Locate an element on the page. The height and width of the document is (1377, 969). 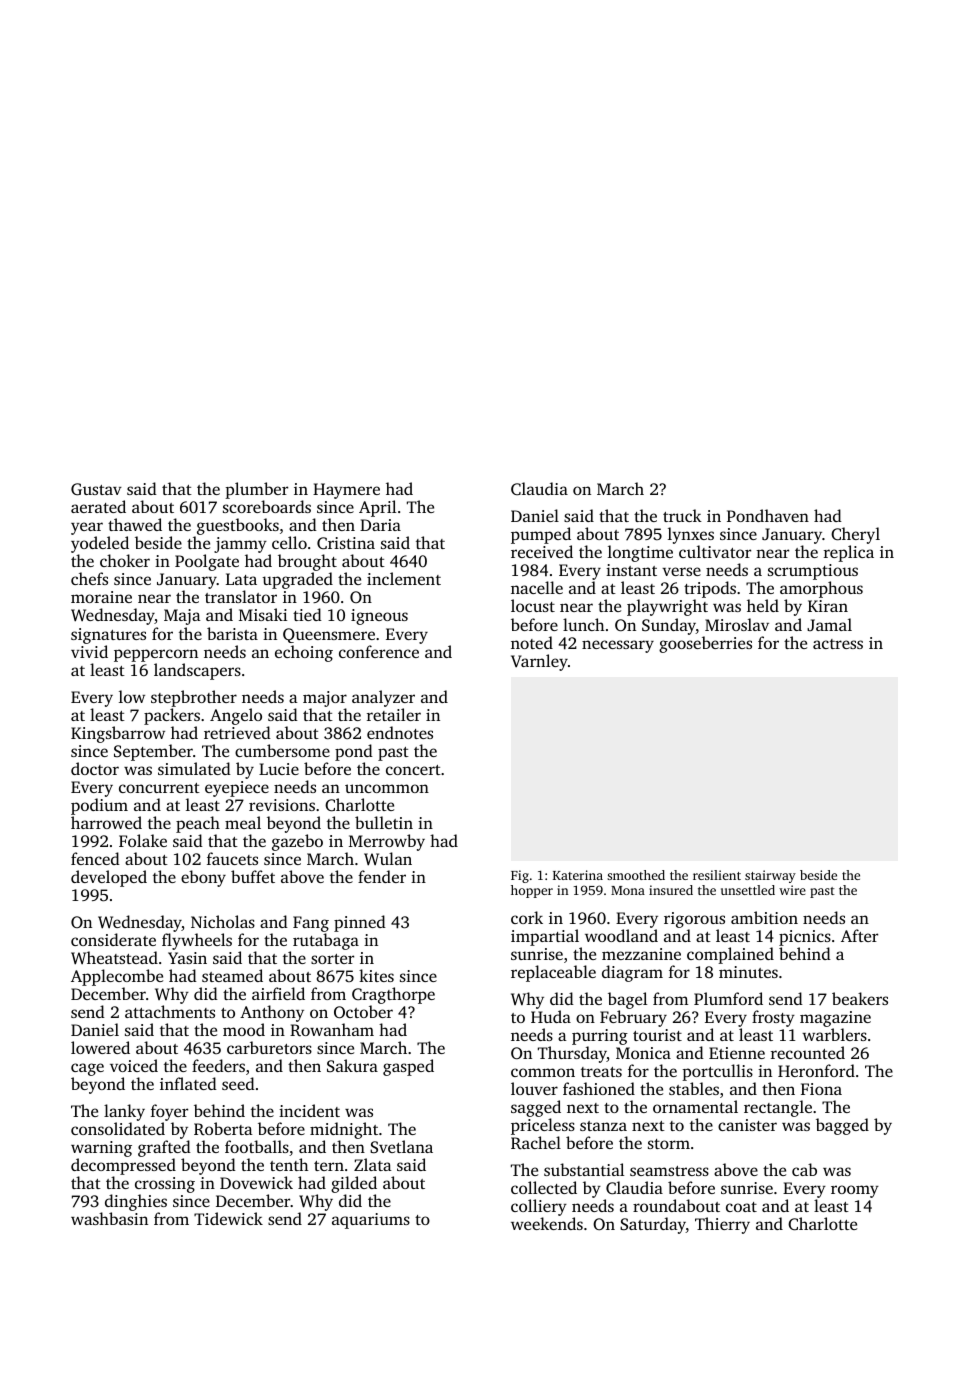
frosty is located at coordinates (773, 1018).
